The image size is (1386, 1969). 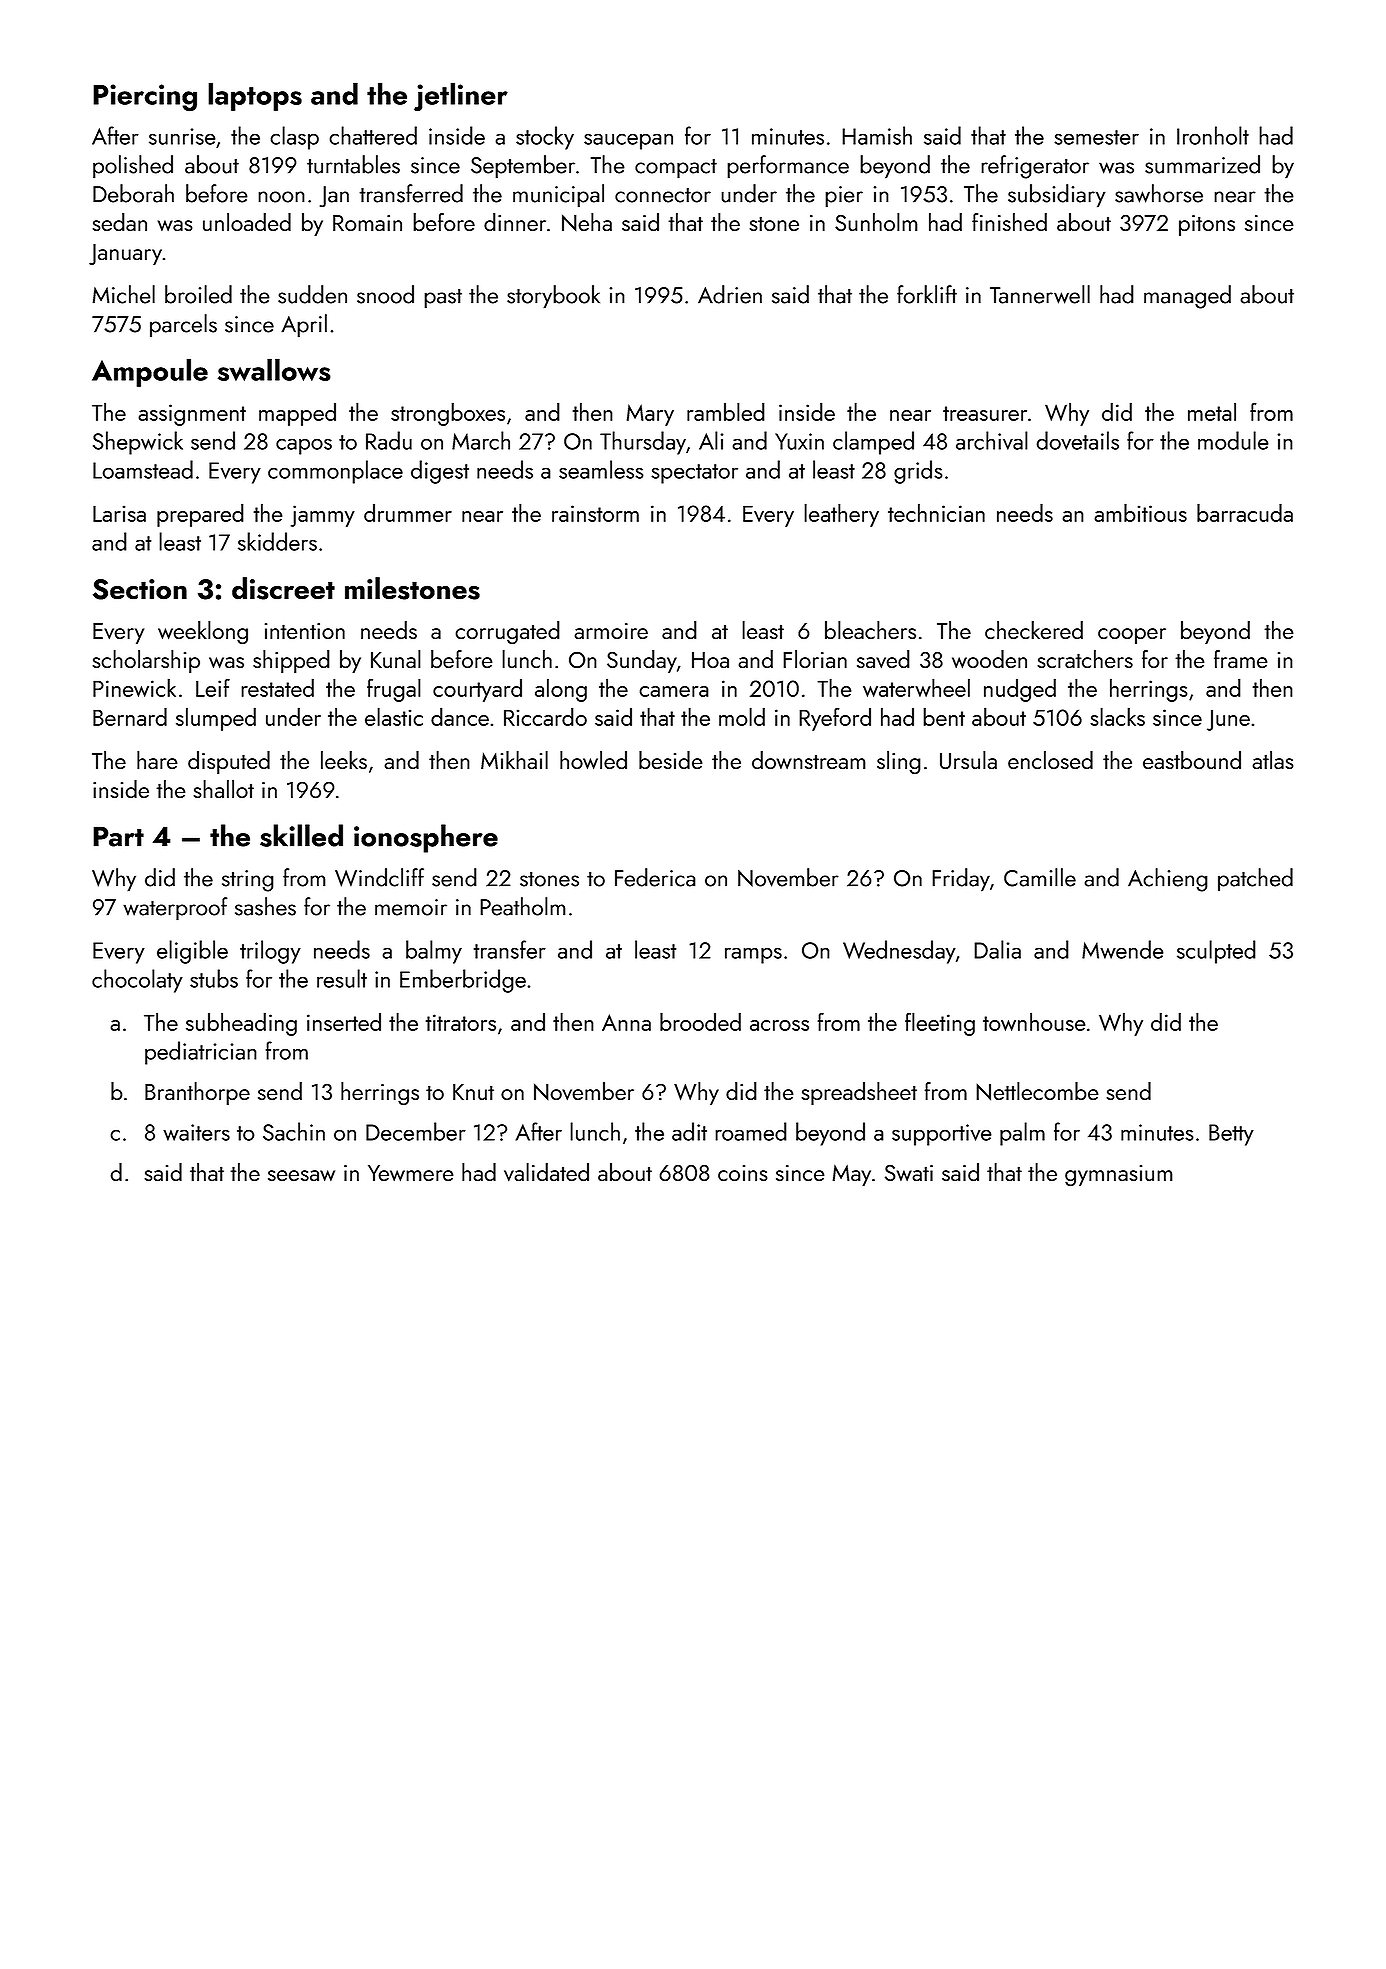 What do you see at coordinates (1034, 630) in the screenshot?
I see `checkered` at bounding box center [1034, 630].
